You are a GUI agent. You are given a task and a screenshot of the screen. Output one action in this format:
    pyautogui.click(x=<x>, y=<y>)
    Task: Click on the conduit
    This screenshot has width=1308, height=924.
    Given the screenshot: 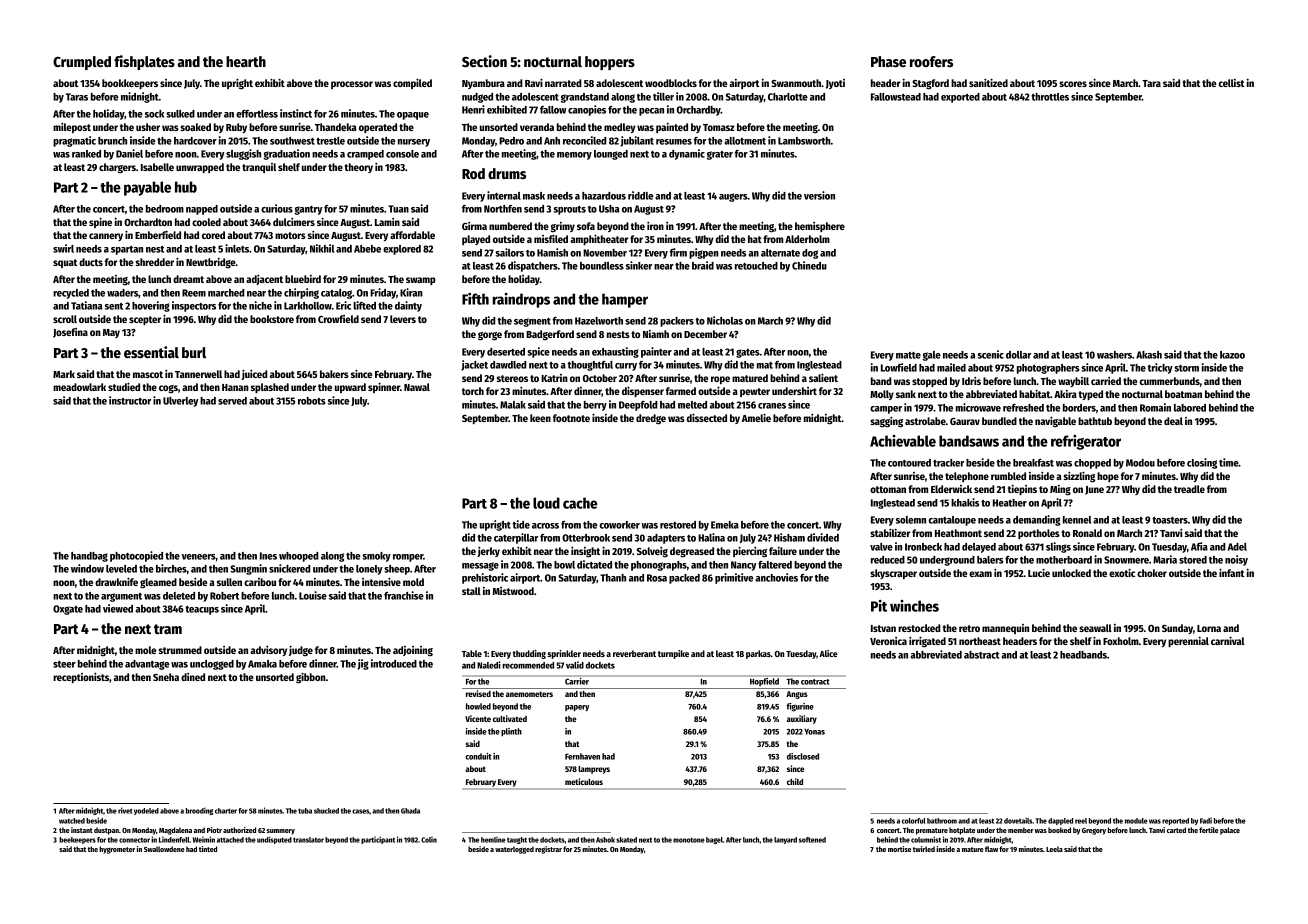 What is the action you would take?
    pyautogui.click(x=478, y=756)
